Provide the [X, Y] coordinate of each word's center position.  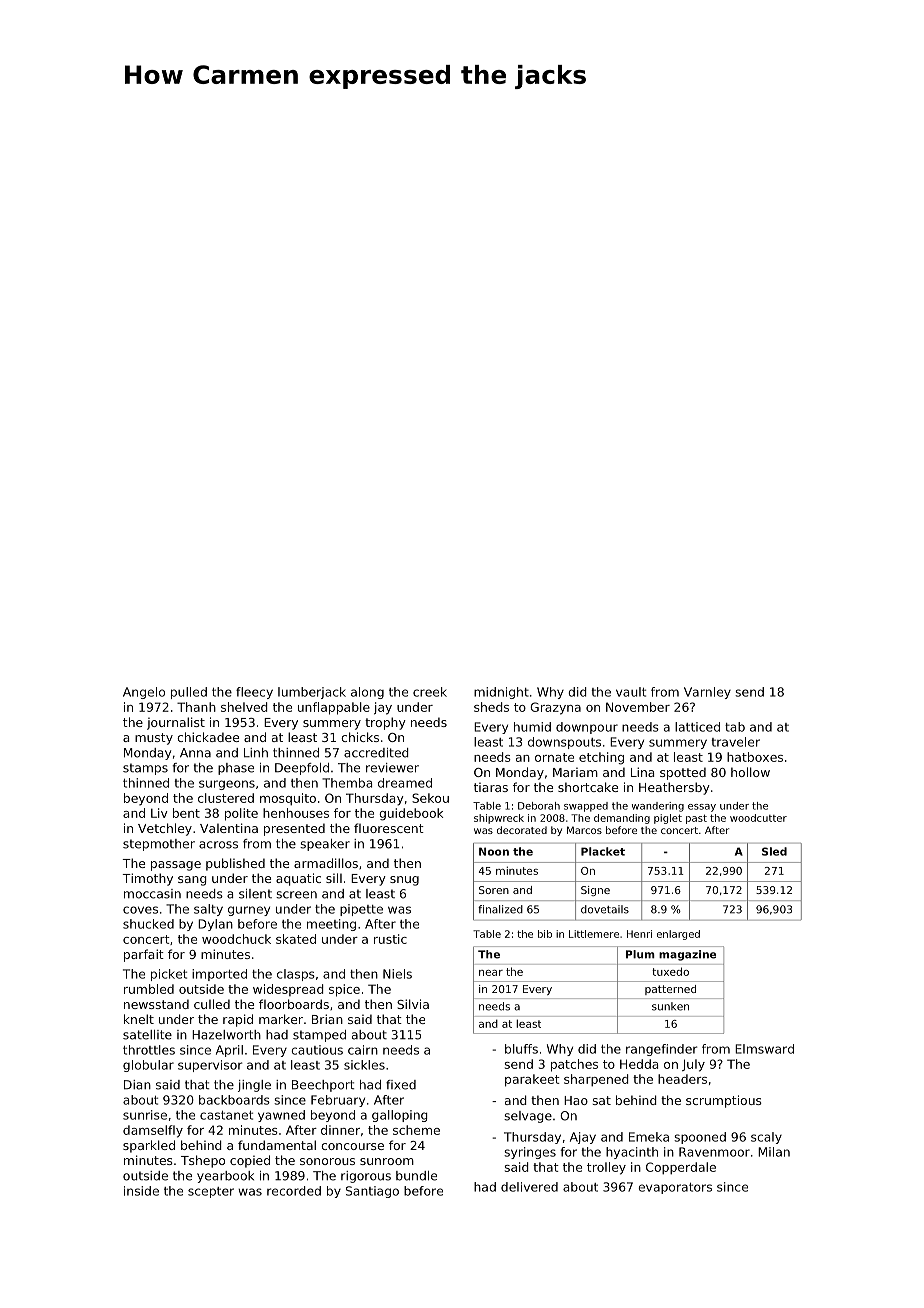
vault [631, 692]
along [367, 693]
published [235, 864]
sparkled [149, 1146]
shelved [244, 707]
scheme [416, 1130]
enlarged [678, 935]
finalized [500, 909]
